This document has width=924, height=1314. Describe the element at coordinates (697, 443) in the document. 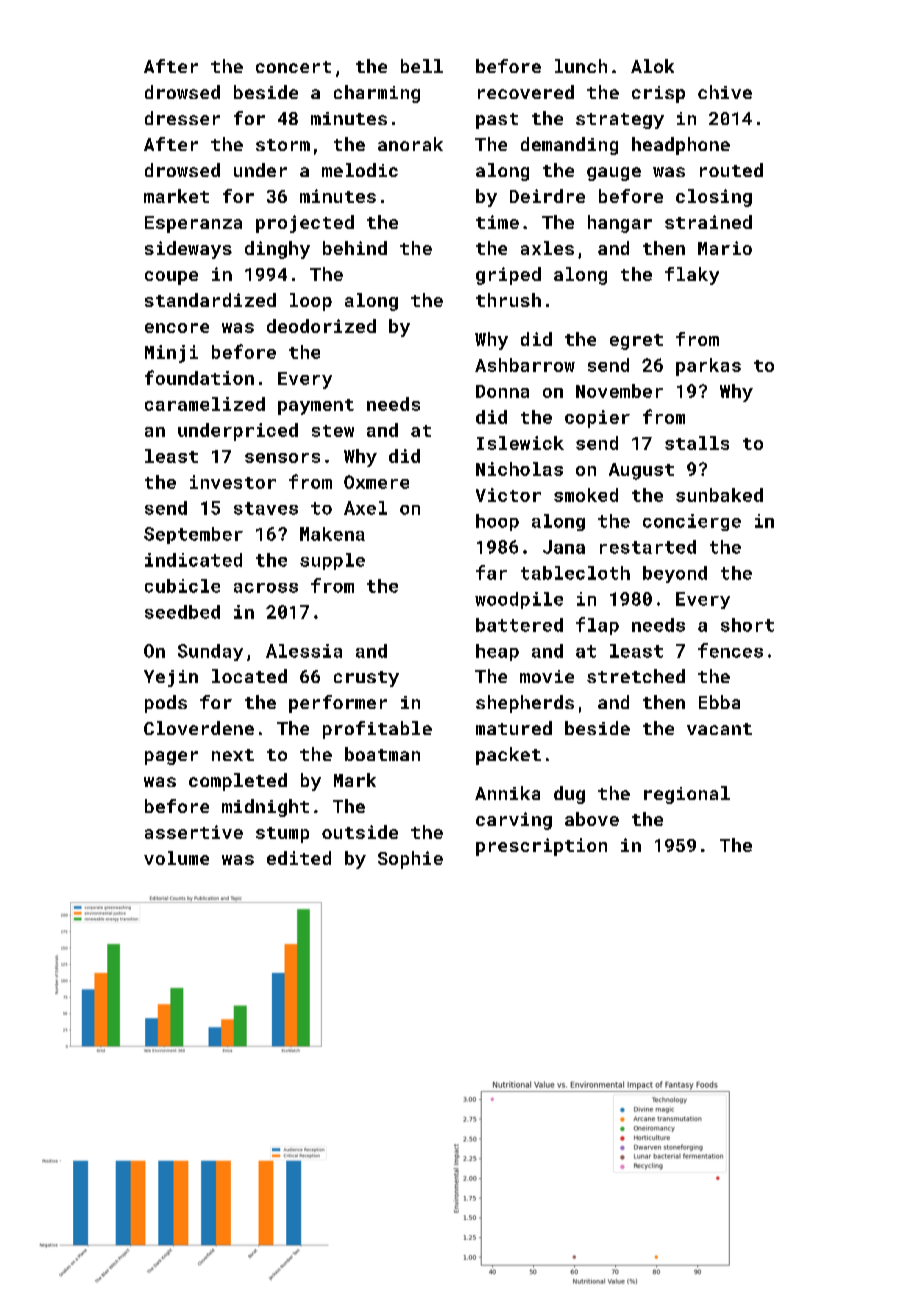

I see `stalls` at that location.
